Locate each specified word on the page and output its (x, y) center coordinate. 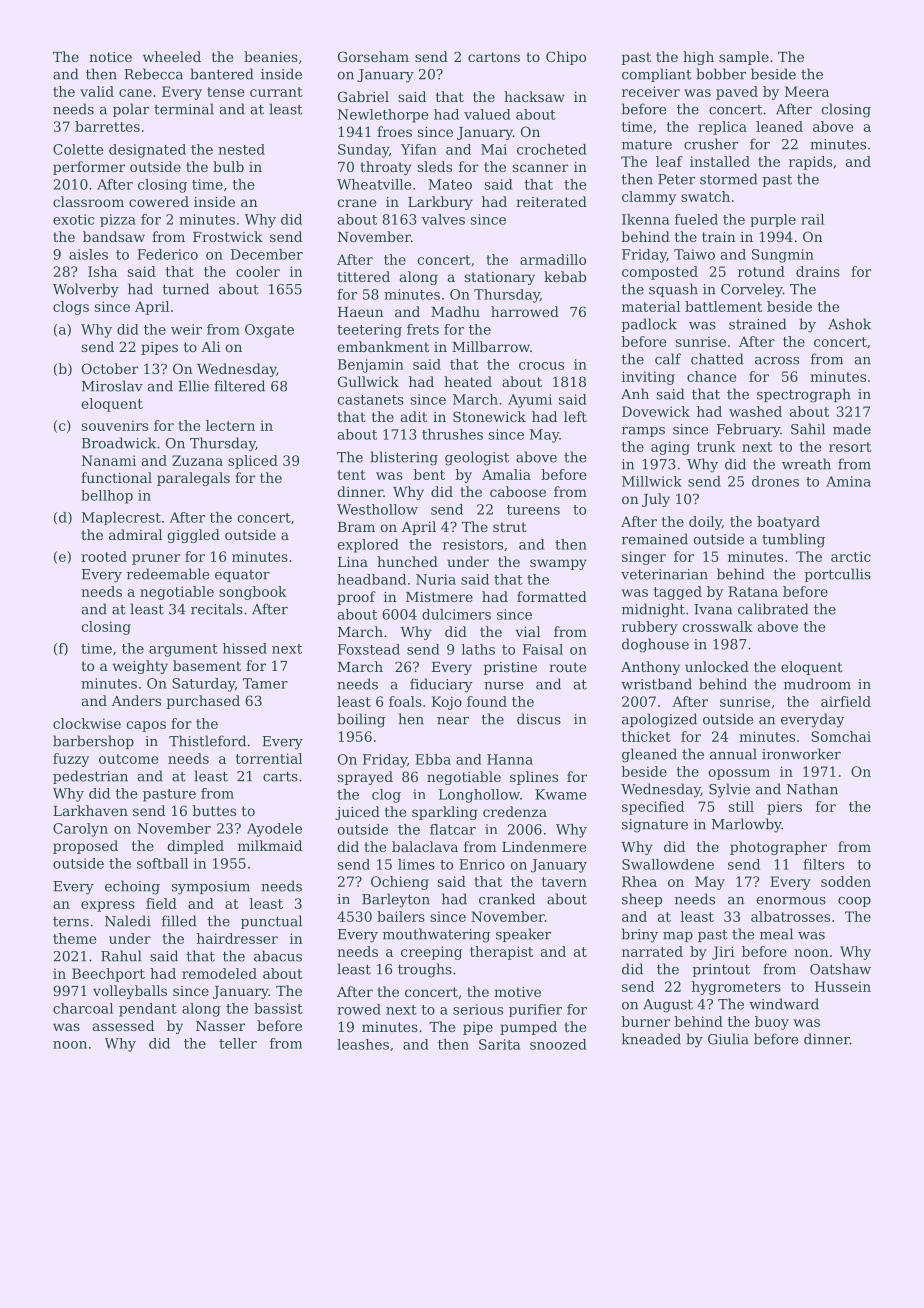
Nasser (220, 1026)
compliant (656, 75)
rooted (104, 556)
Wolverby (86, 290)
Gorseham (373, 56)
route (567, 667)
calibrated (773, 609)
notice (110, 57)
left (575, 416)
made (852, 429)
